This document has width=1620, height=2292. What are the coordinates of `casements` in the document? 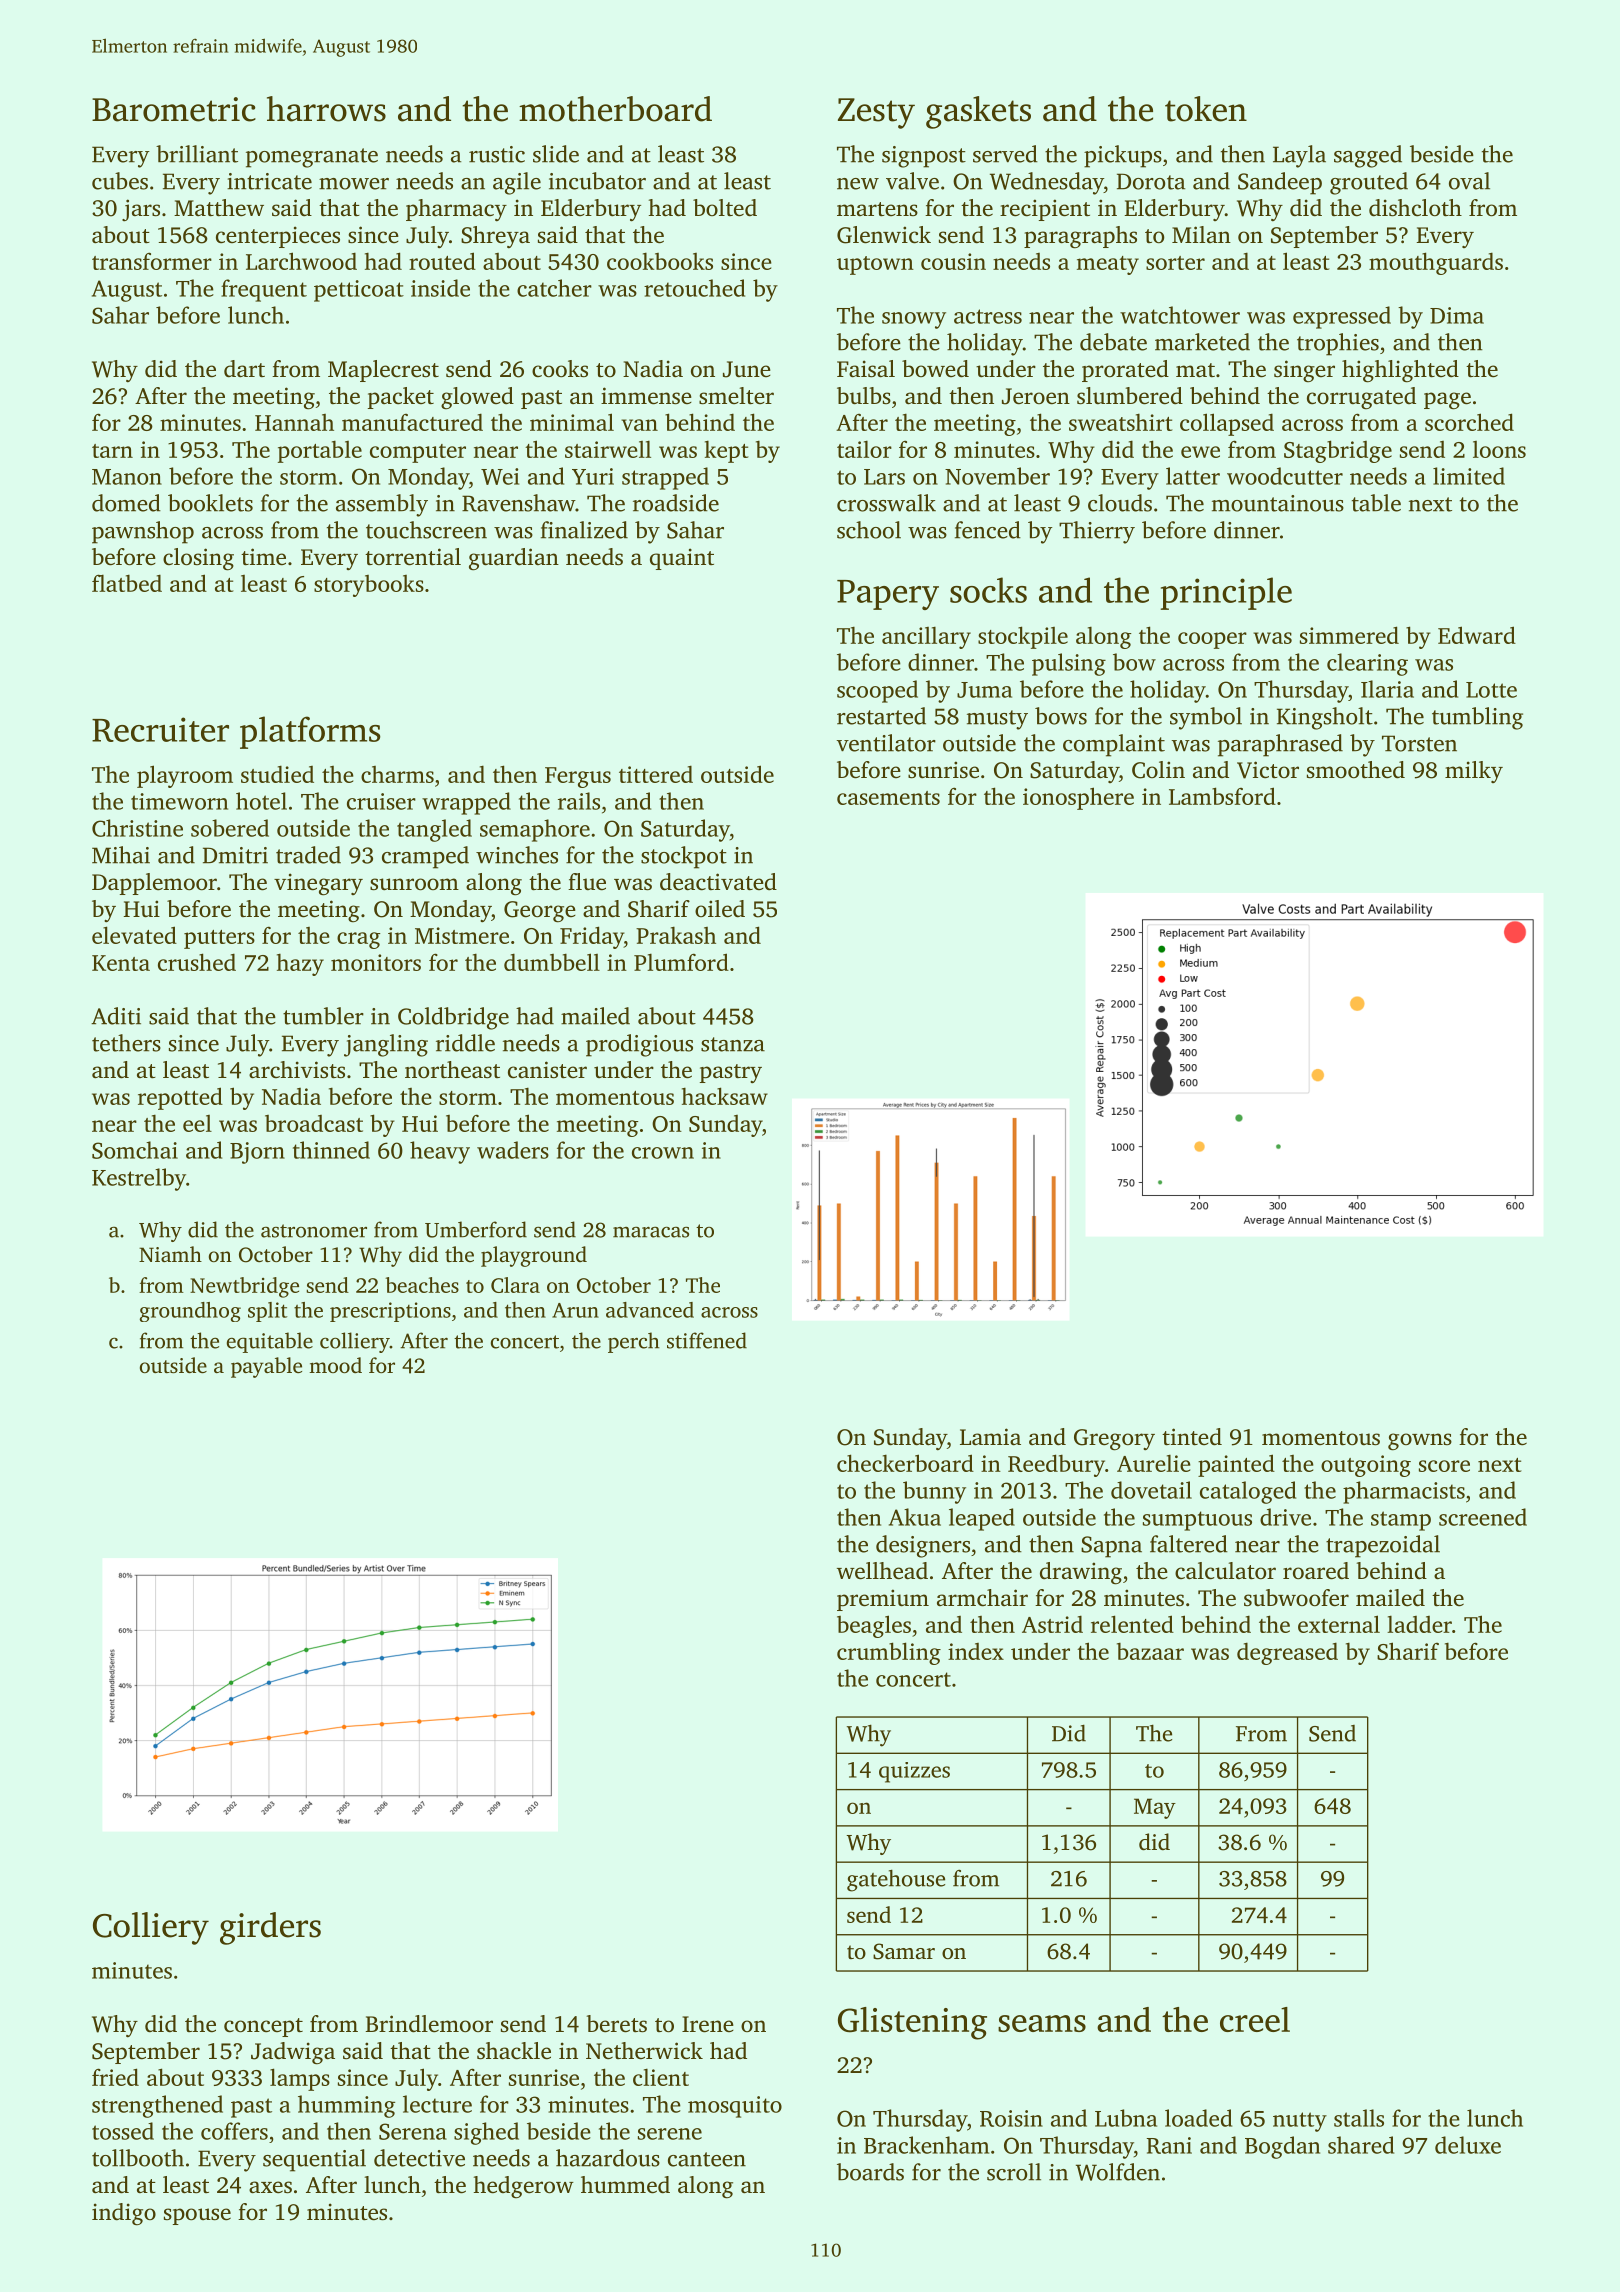 It's located at (888, 798).
